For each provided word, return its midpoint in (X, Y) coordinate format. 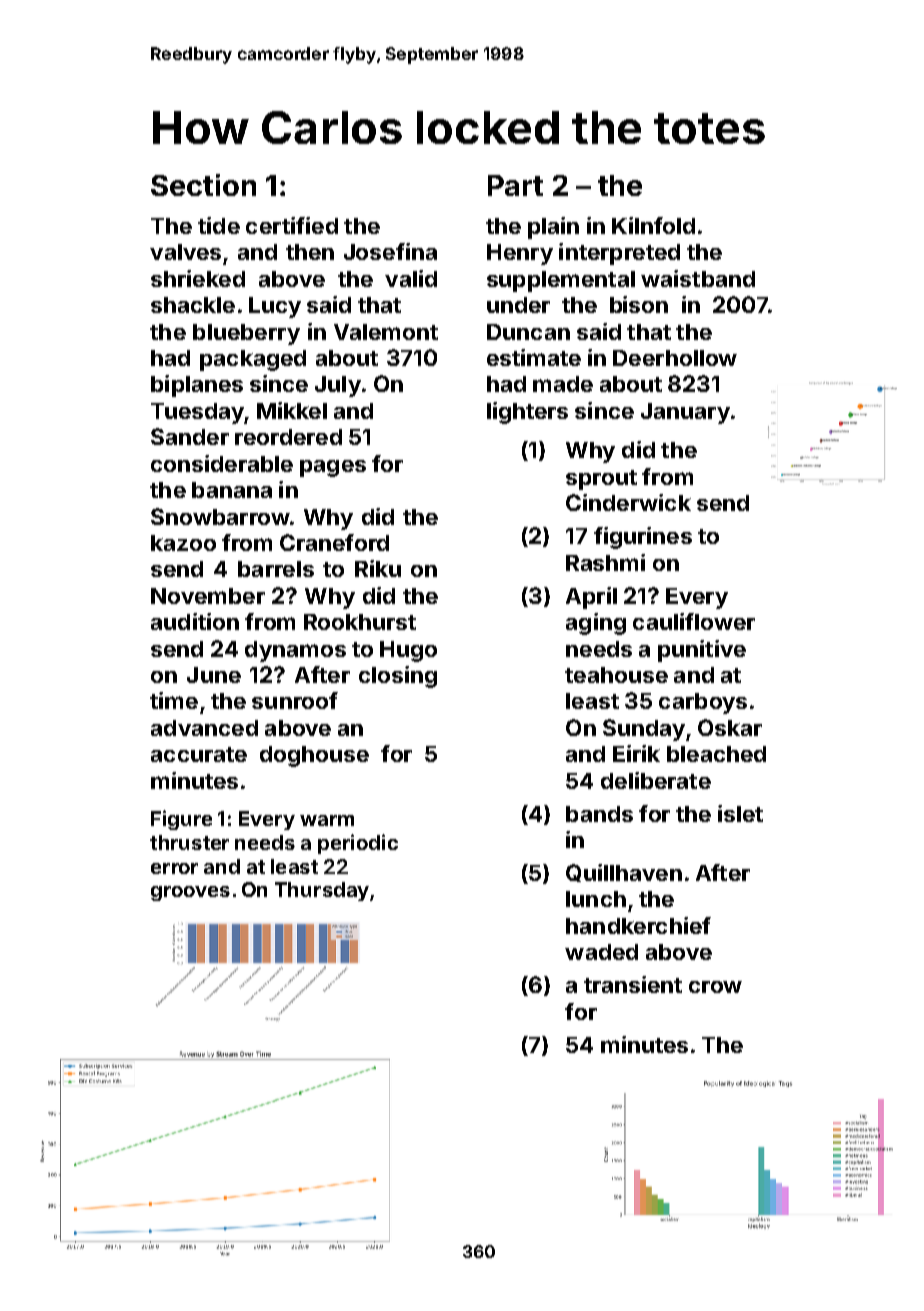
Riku (378, 568)
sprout (601, 480)
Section (203, 185)
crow (715, 987)
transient (633, 984)
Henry (520, 254)
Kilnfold (653, 225)
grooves (190, 893)
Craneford (334, 542)
